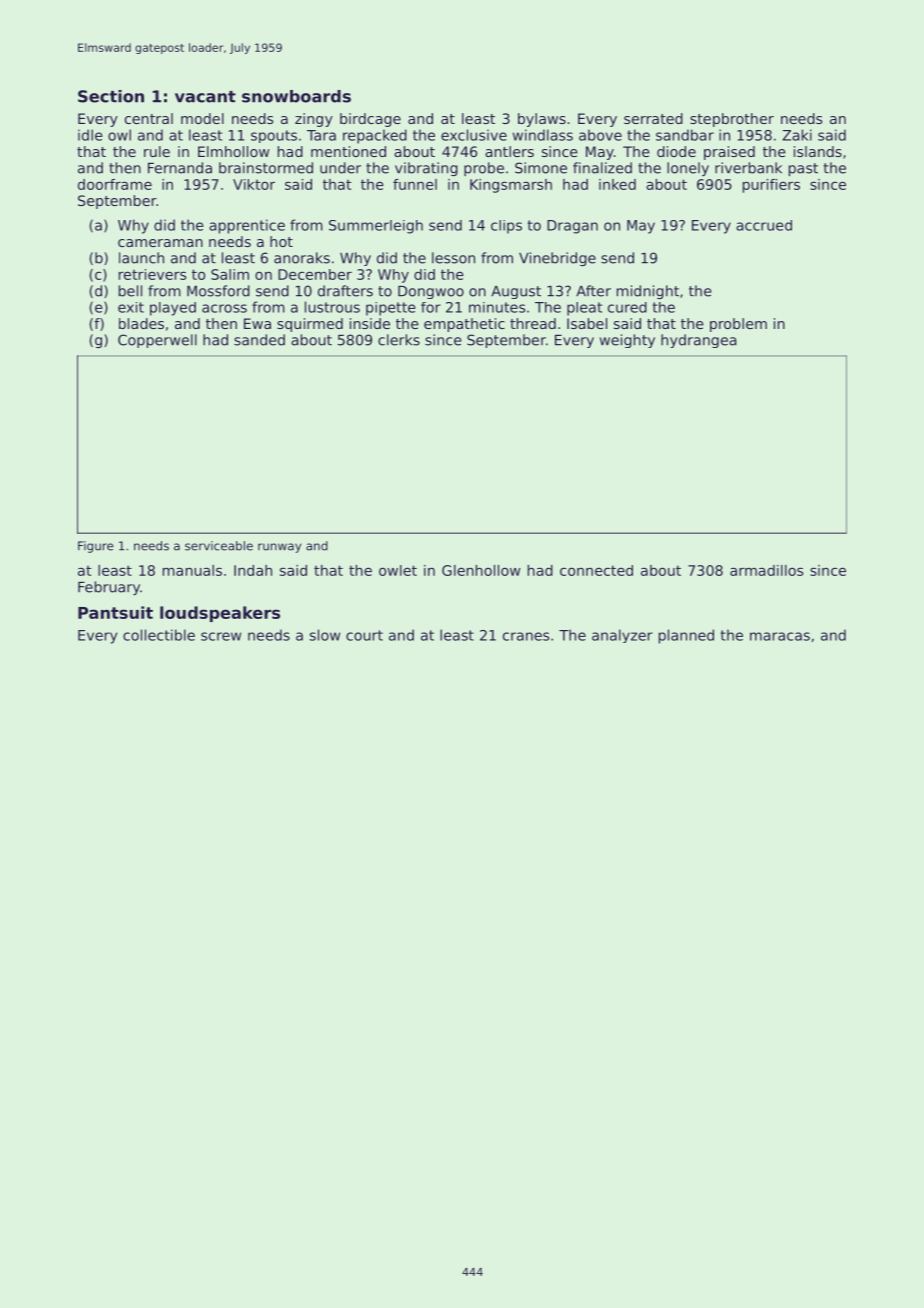 This image has height=1308, width=924. I want to click on vacant, so click(205, 97).
